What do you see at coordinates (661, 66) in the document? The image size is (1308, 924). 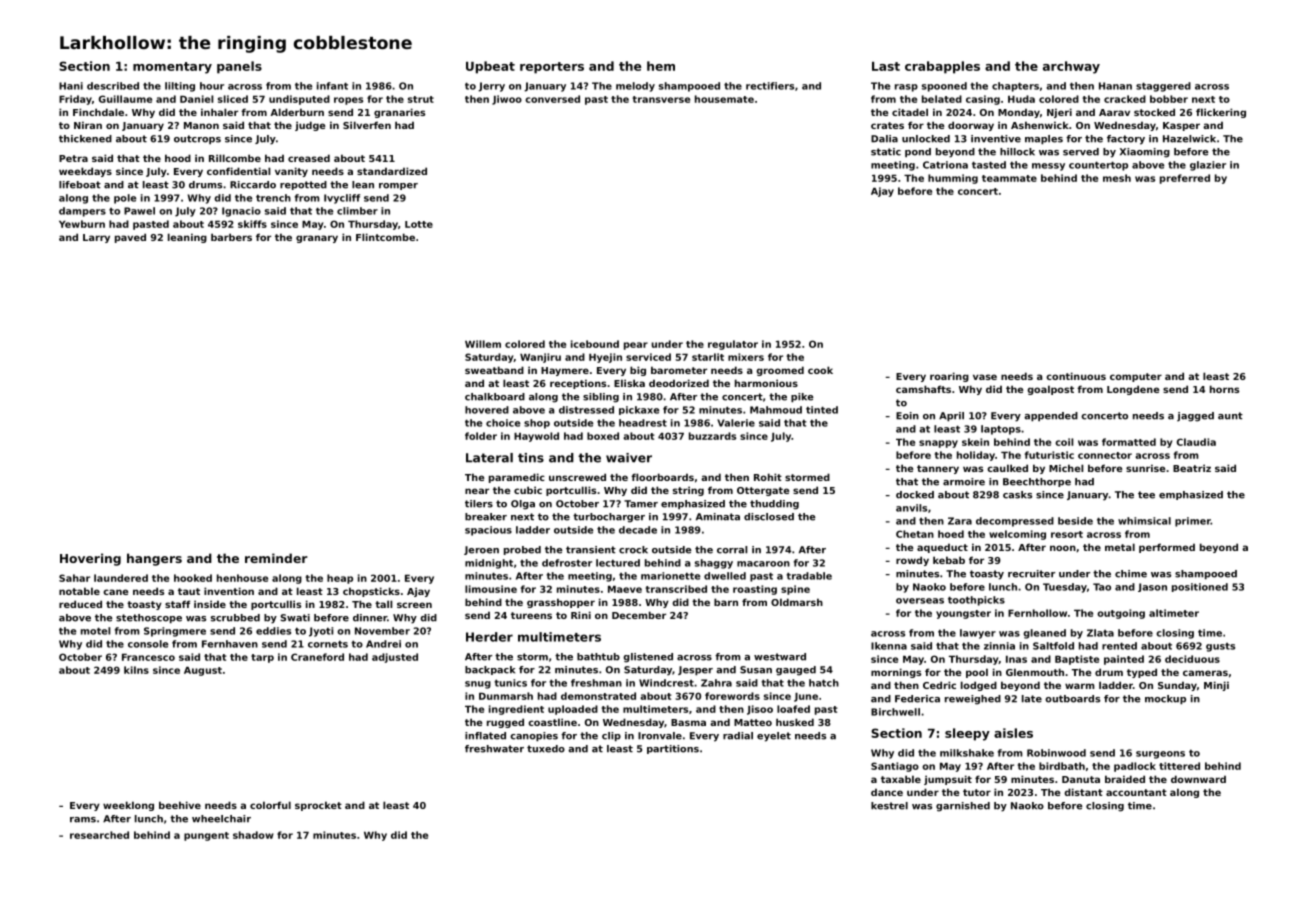 I see `hem` at bounding box center [661, 66].
